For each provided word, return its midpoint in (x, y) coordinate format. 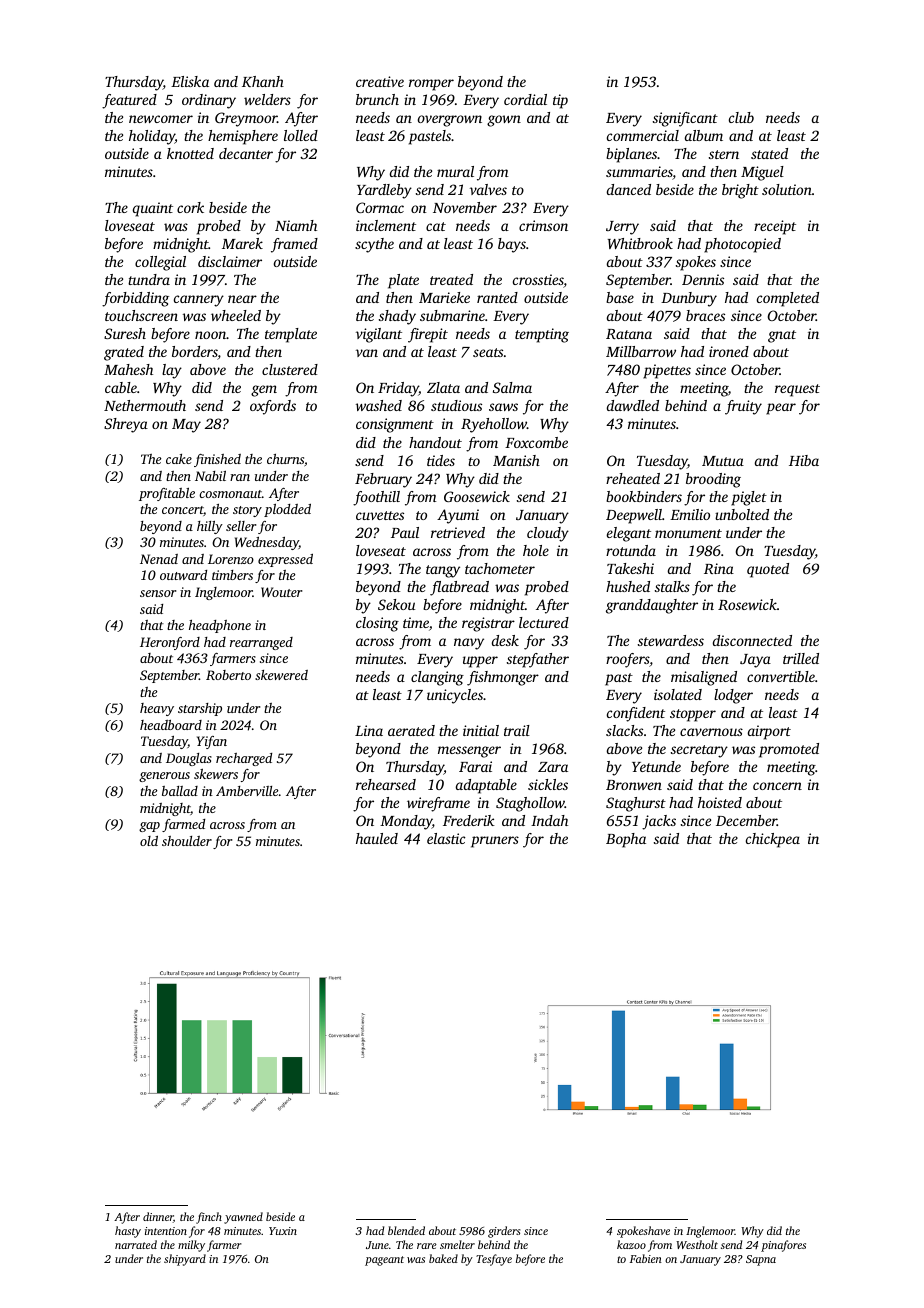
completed (788, 299)
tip (560, 101)
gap (149, 827)
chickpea (773, 840)
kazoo (631, 1244)
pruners (495, 842)
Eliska (190, 81)
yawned (243, 1218)
